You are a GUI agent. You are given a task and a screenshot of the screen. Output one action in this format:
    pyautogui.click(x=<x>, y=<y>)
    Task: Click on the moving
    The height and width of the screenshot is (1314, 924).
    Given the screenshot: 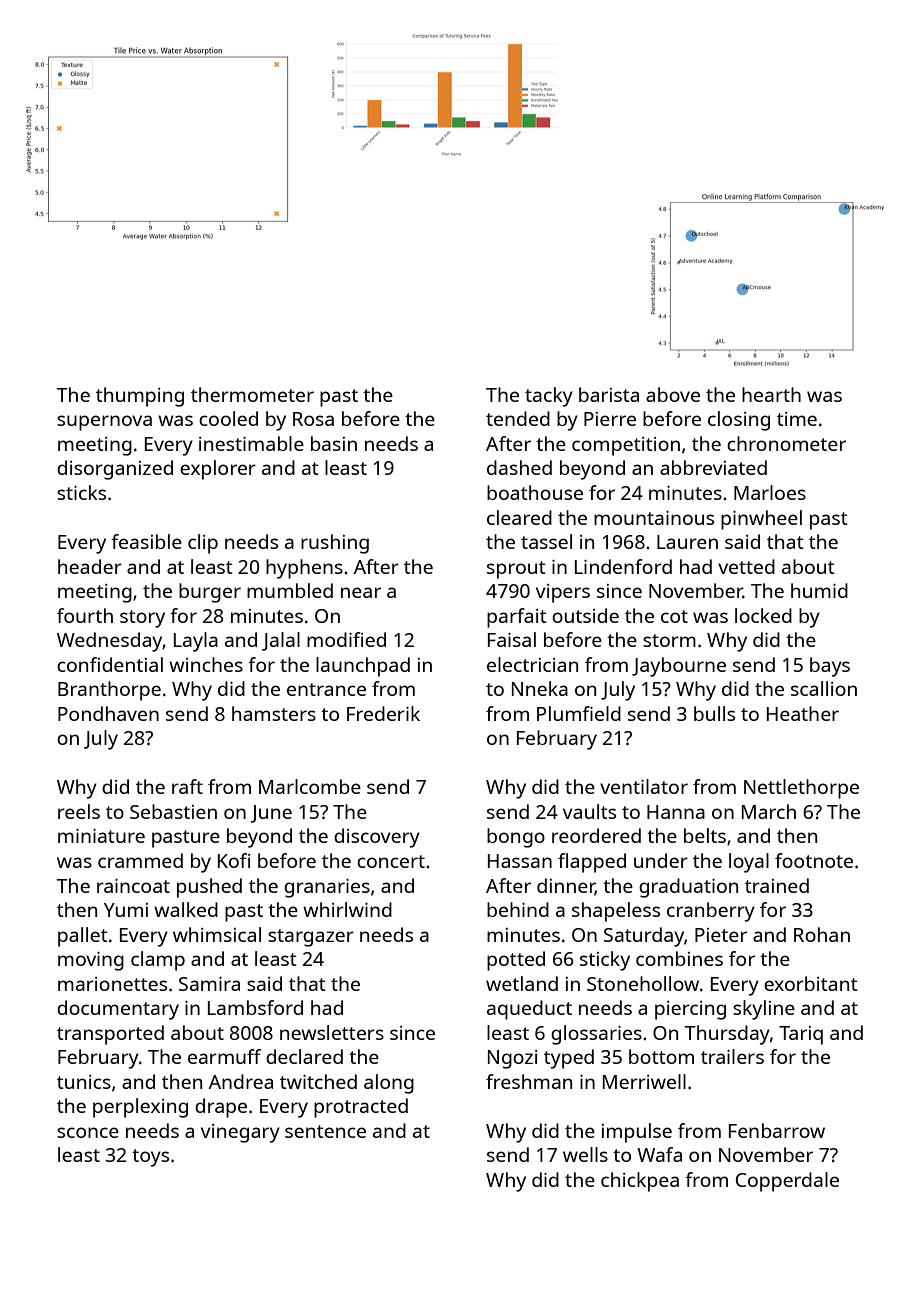 What is the action you would take?
    pyautogui.click(x=91, y=961)
